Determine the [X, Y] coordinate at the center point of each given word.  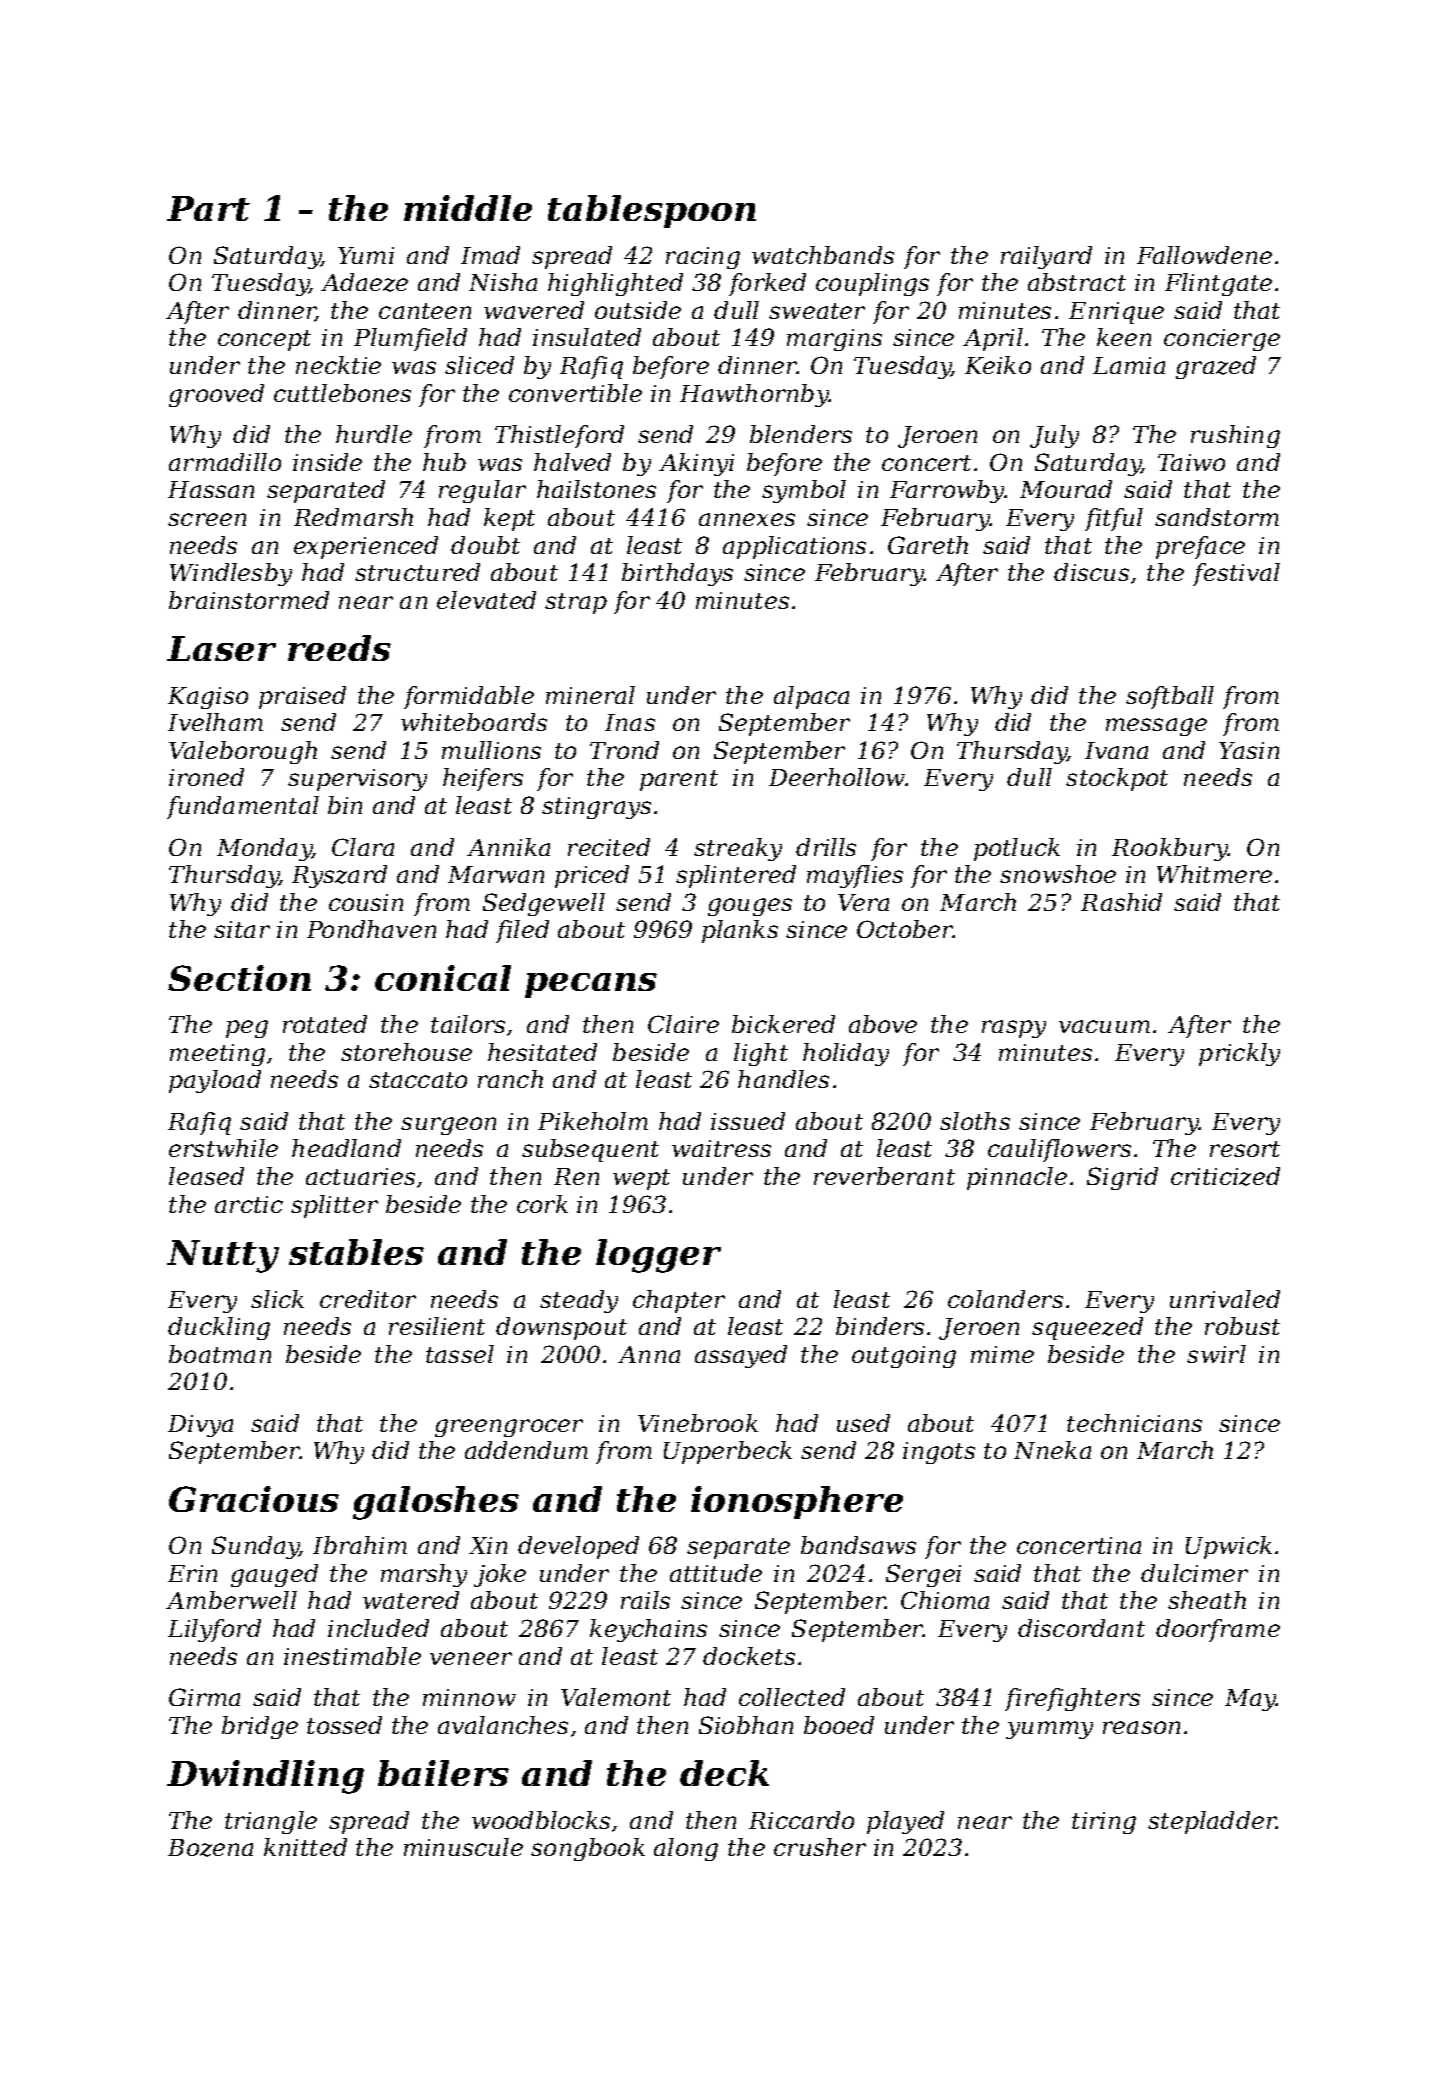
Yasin [1249, 750]
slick [277, 1299]
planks [740, 931]
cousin [366, 902]
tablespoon [652, 211]
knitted [305, 1847]
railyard [1046, 257]
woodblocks [541, 1820]
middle [468, 208]
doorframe [1218, 1630]
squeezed [1087, 1328]
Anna [649, 1354]
